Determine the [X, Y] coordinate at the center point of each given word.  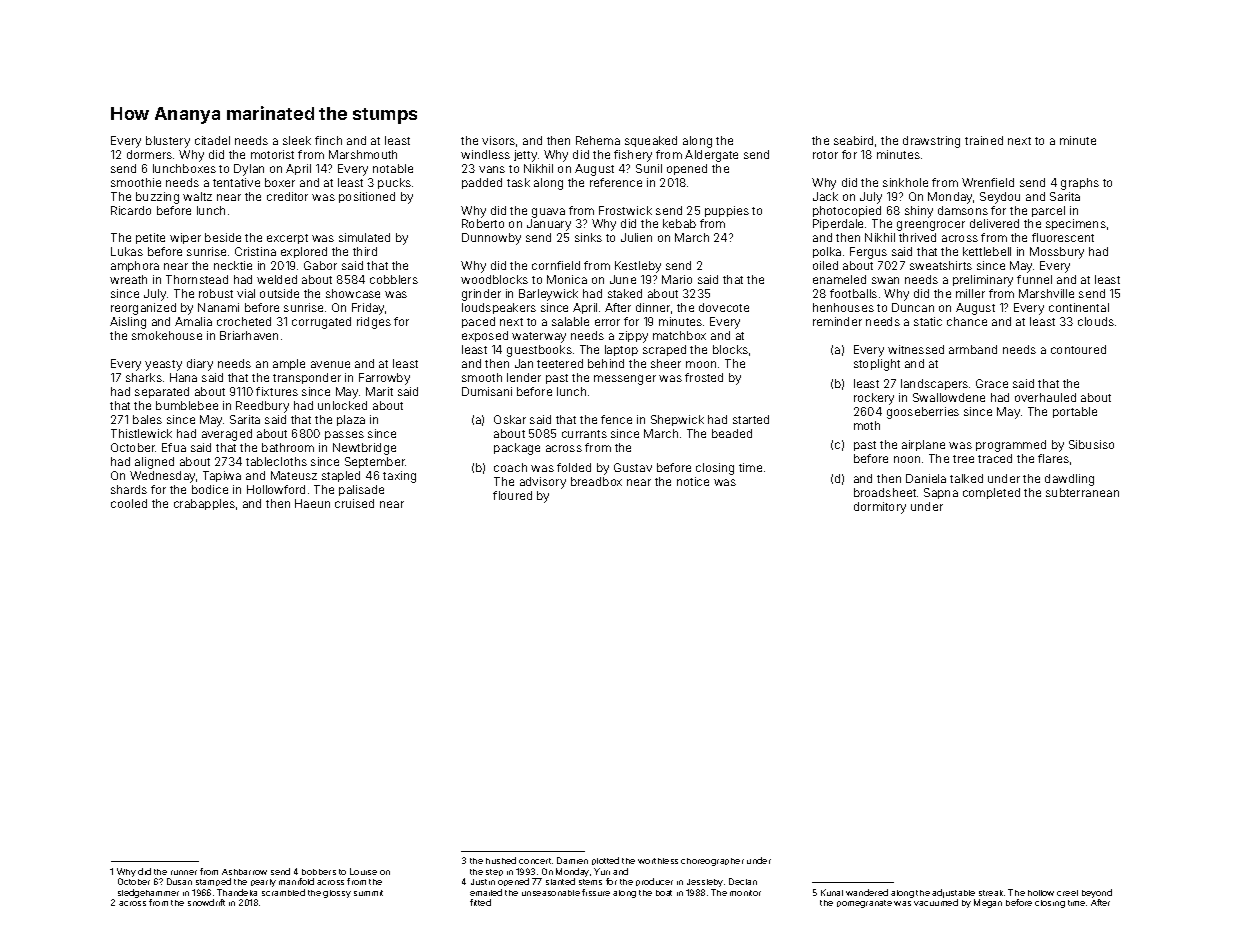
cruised [354, 503]
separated [162, 392]
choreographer [712, 862]
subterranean [1082, 492]
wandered [867, 892]
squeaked [651, 141]
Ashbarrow [244, 872]
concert [535, 861]
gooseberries [923, 413]
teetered [560, 363]
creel [1067, 893]
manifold [296, 881]
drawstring [931, 142]
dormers [149, 154]
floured [512, 495]
